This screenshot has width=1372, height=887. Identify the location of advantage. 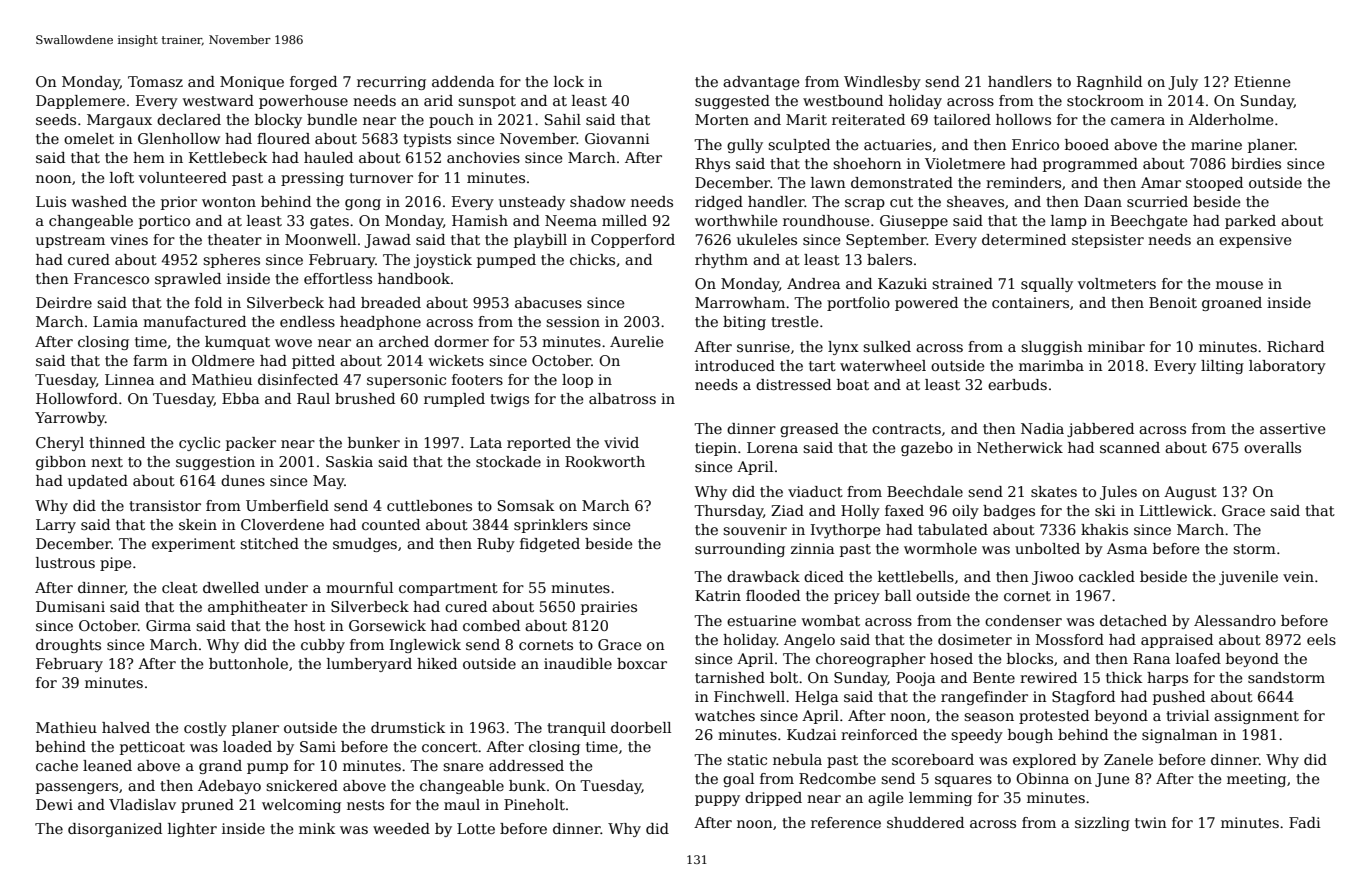
(761, 83).
